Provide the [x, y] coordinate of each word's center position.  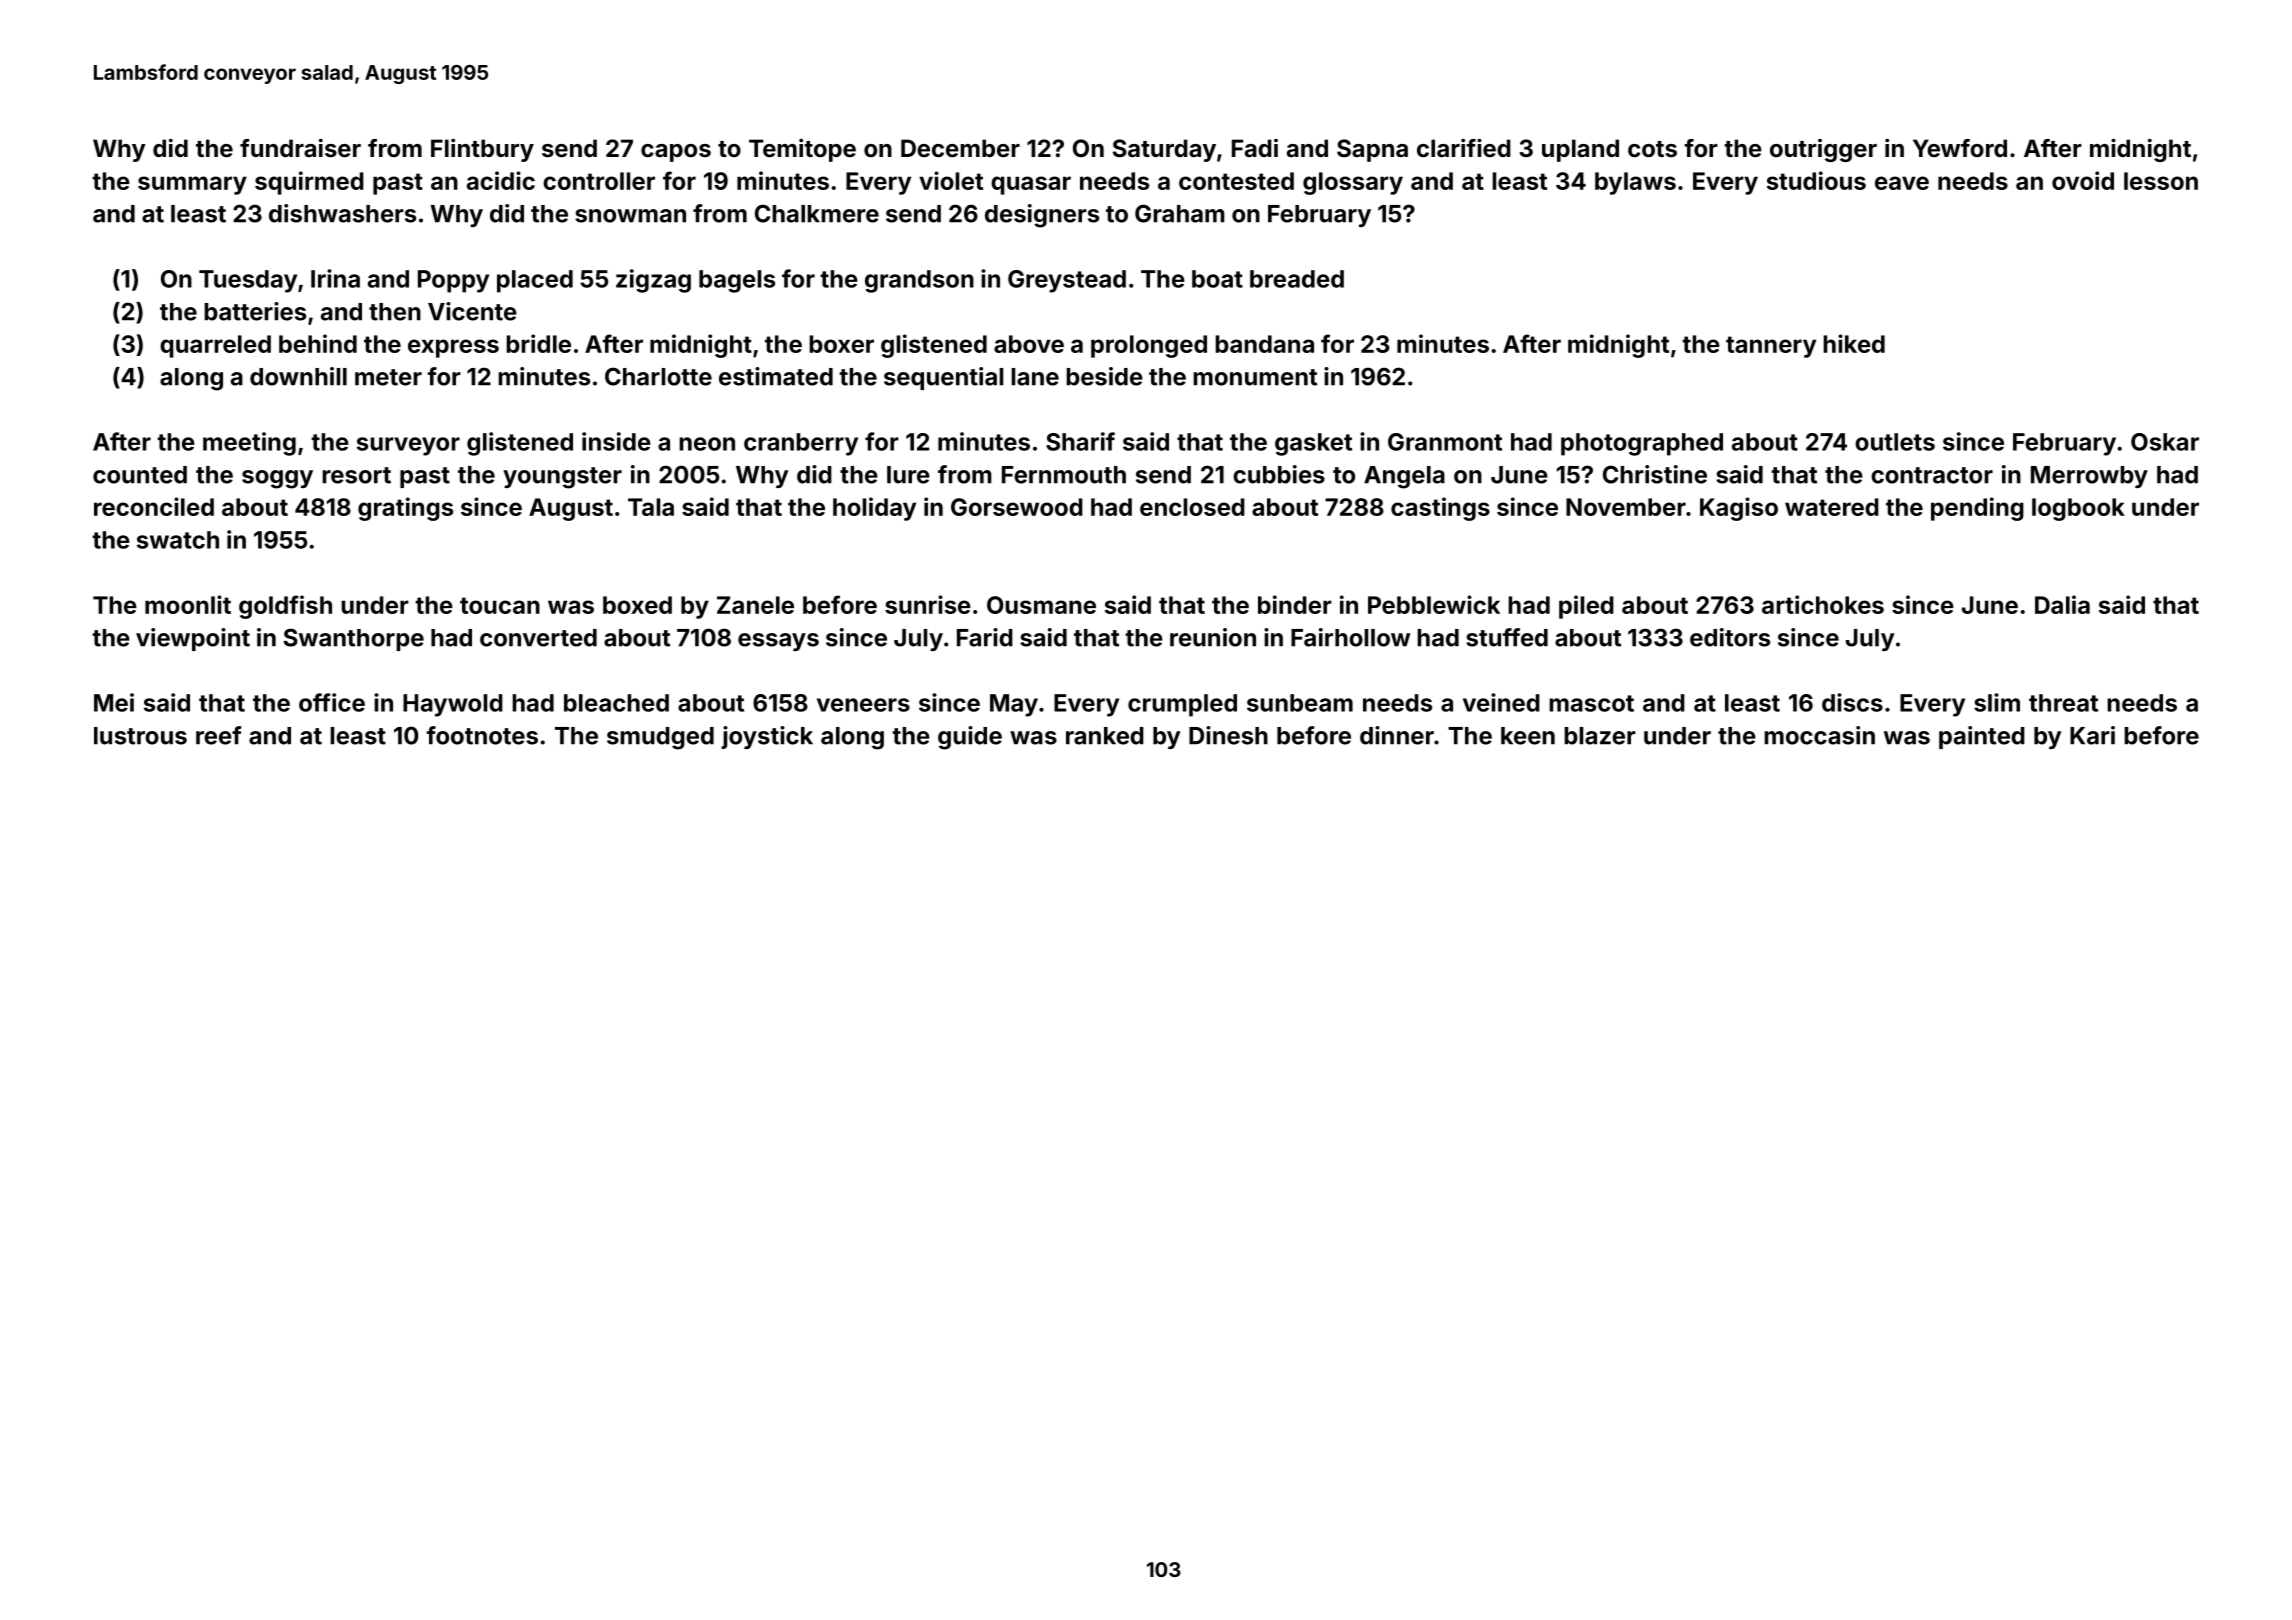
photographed [1642, 444]
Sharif [1080, 441]
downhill [298, 376]
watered [1832, 507]
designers [1042, 216]
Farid [985, 637]
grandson [919, 281]
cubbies [1279, 474]
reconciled [154, 506]
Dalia [2062, 604]
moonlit [188, 604]
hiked [1854, 343]
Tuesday [248, 281]
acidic [501, 180]
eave [1902, 183]
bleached [616, 703]
